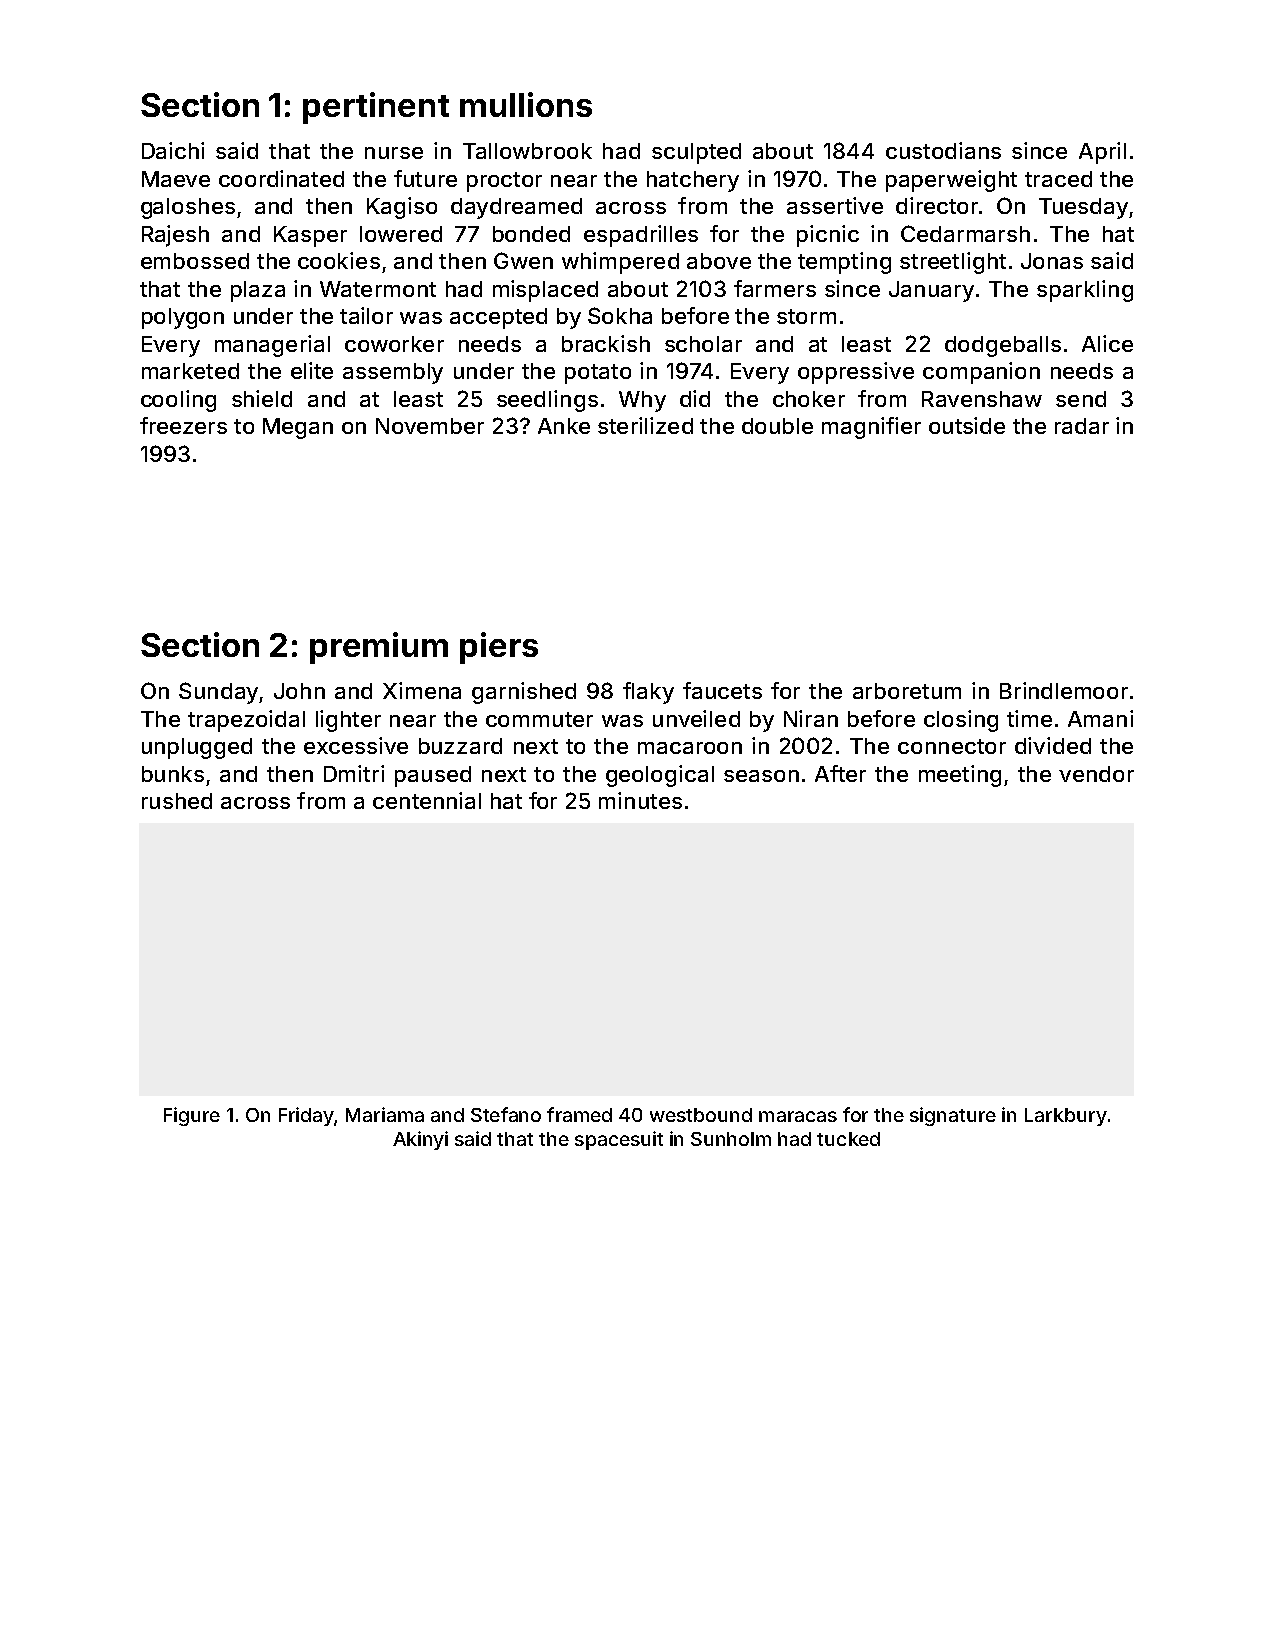  I want to click on double, so click(777, 426).
